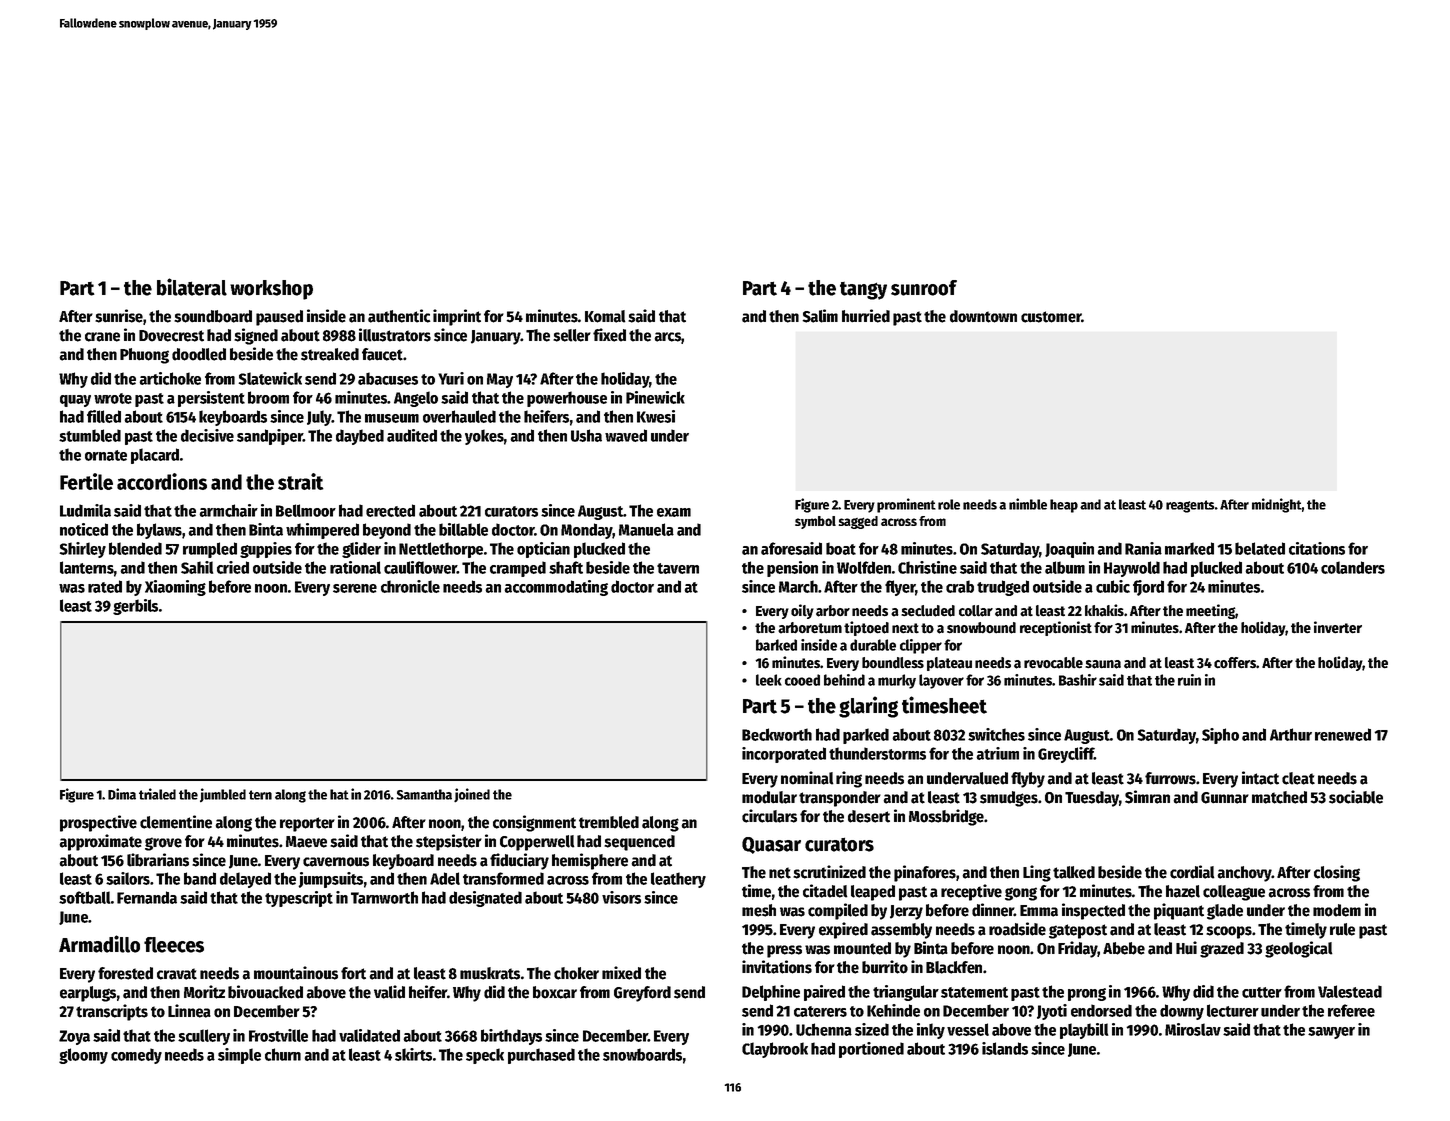  I want to click on tangy, so click(863, 291).
